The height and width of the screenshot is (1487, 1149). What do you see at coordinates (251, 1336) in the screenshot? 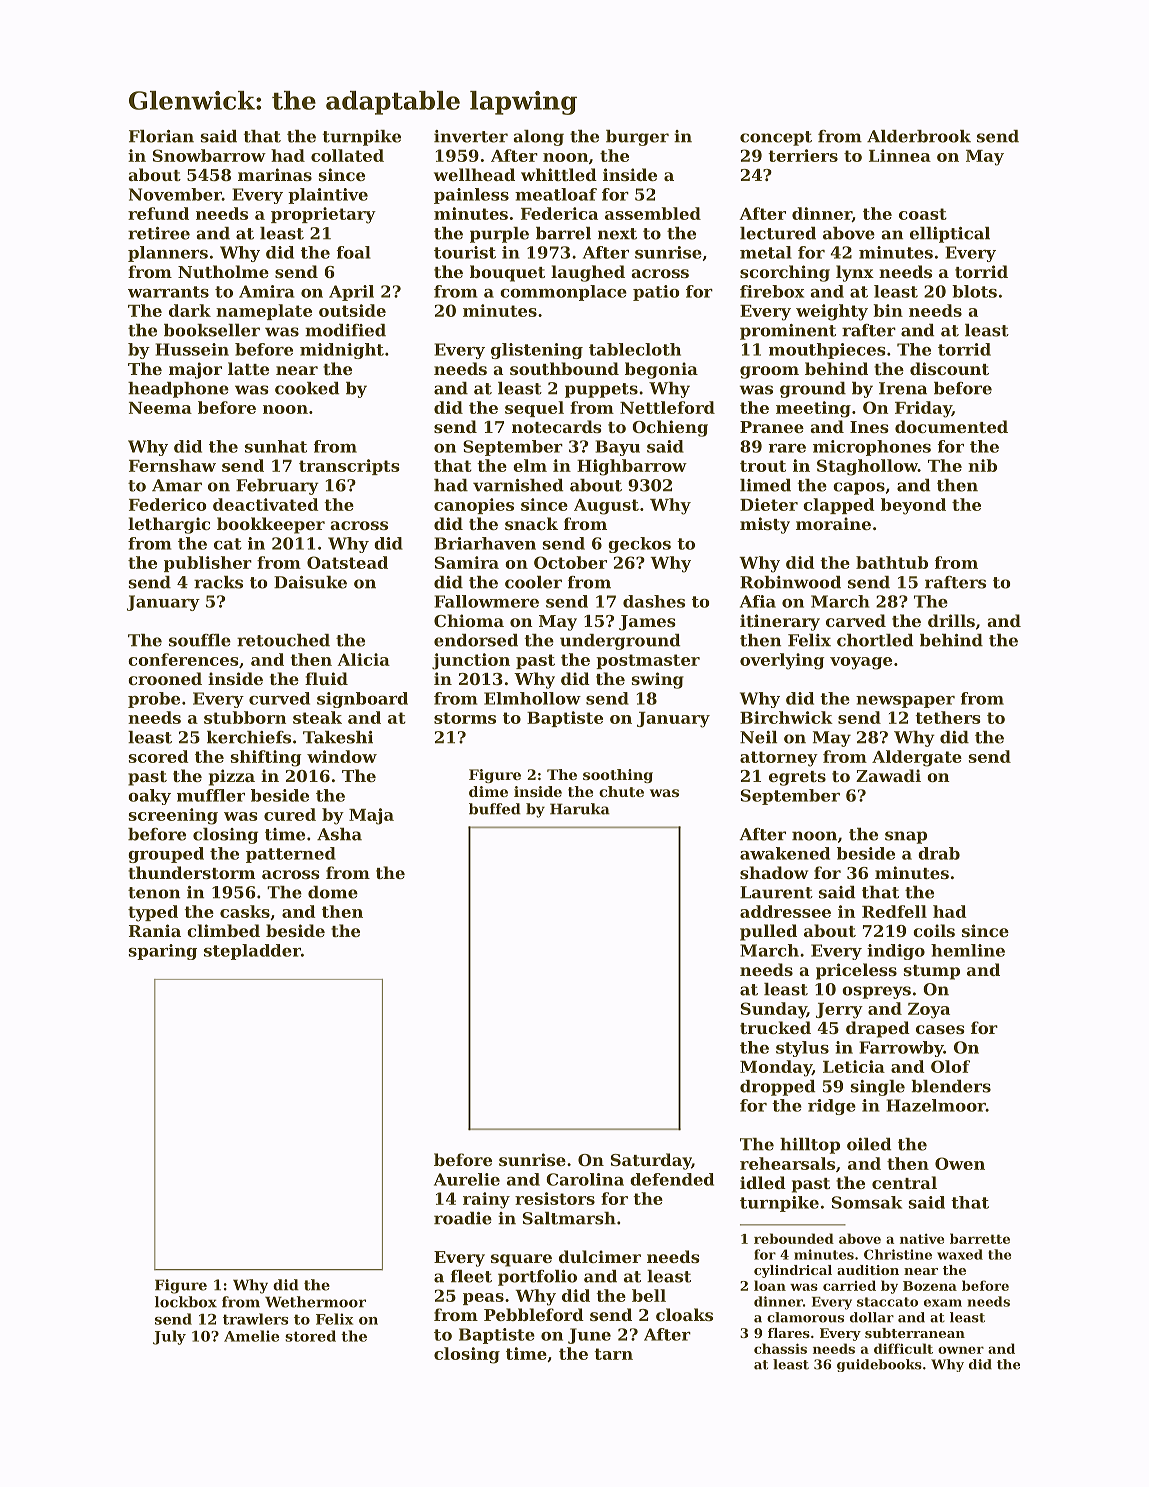
I see `Amelie` at bounding box center [251, 1336].
